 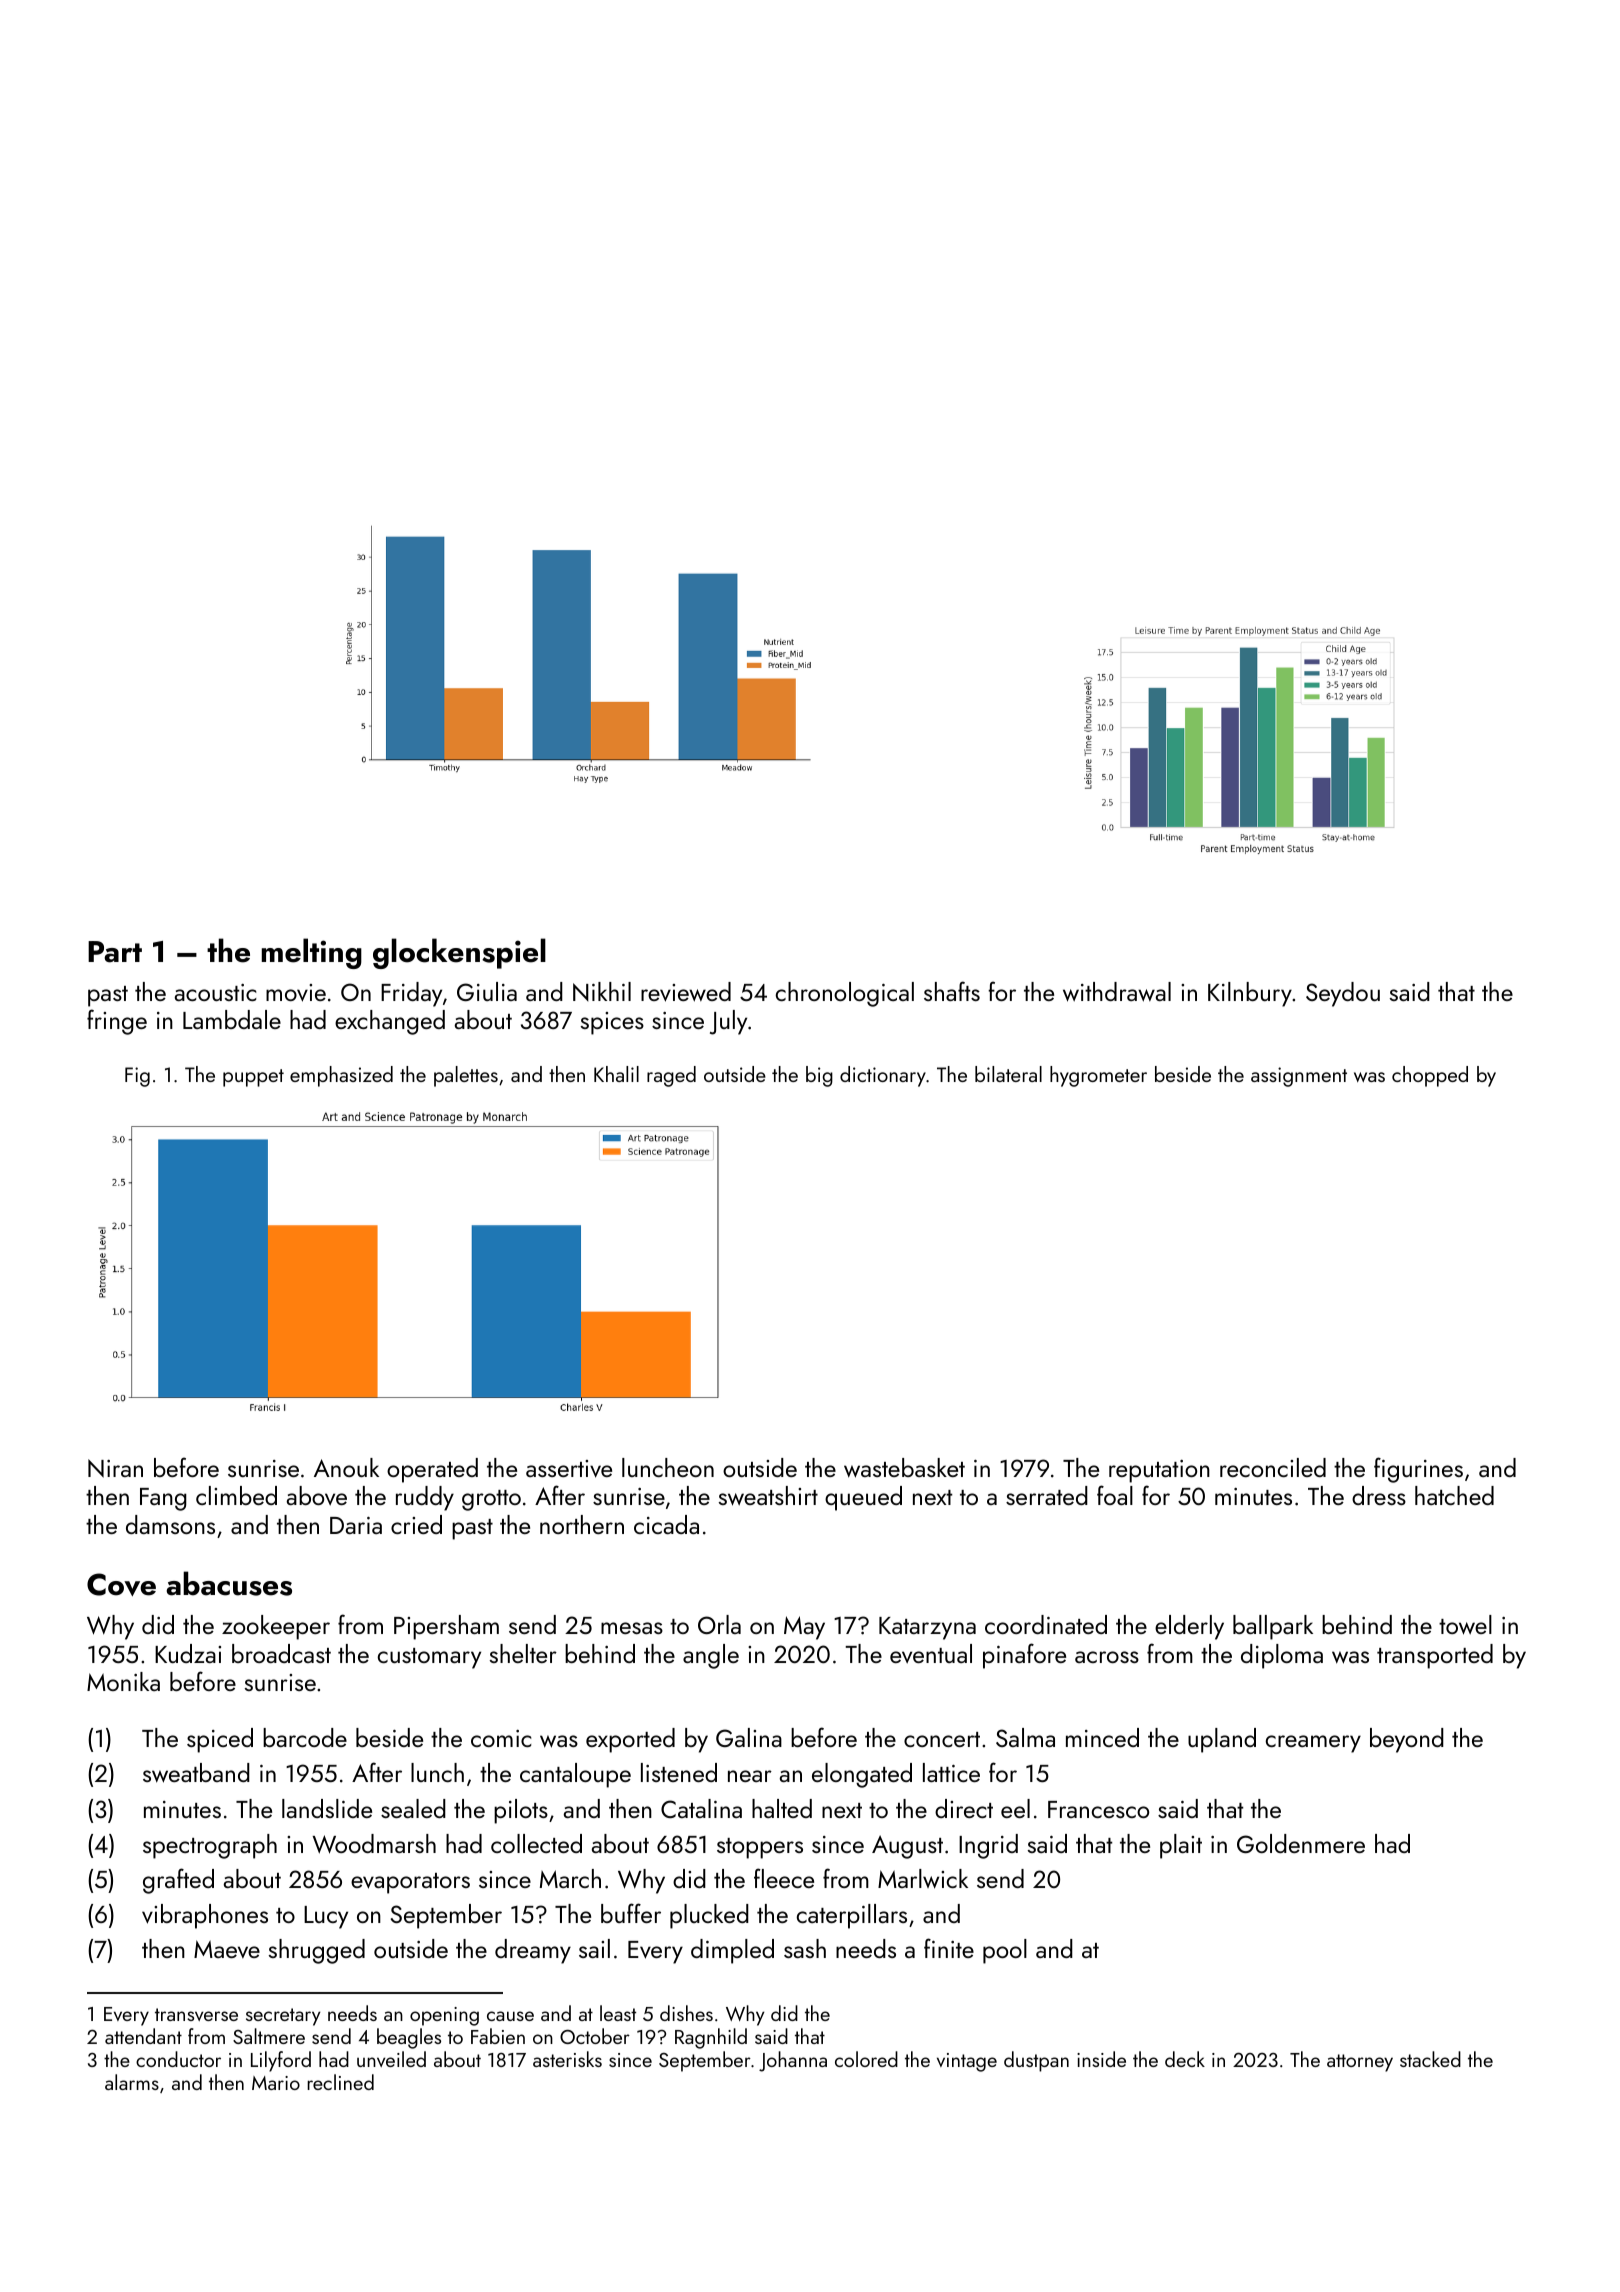 What do you see at coordinates (1430, 1076) in the document?
I see `chopped` at bounding box center [1430, 1076].
